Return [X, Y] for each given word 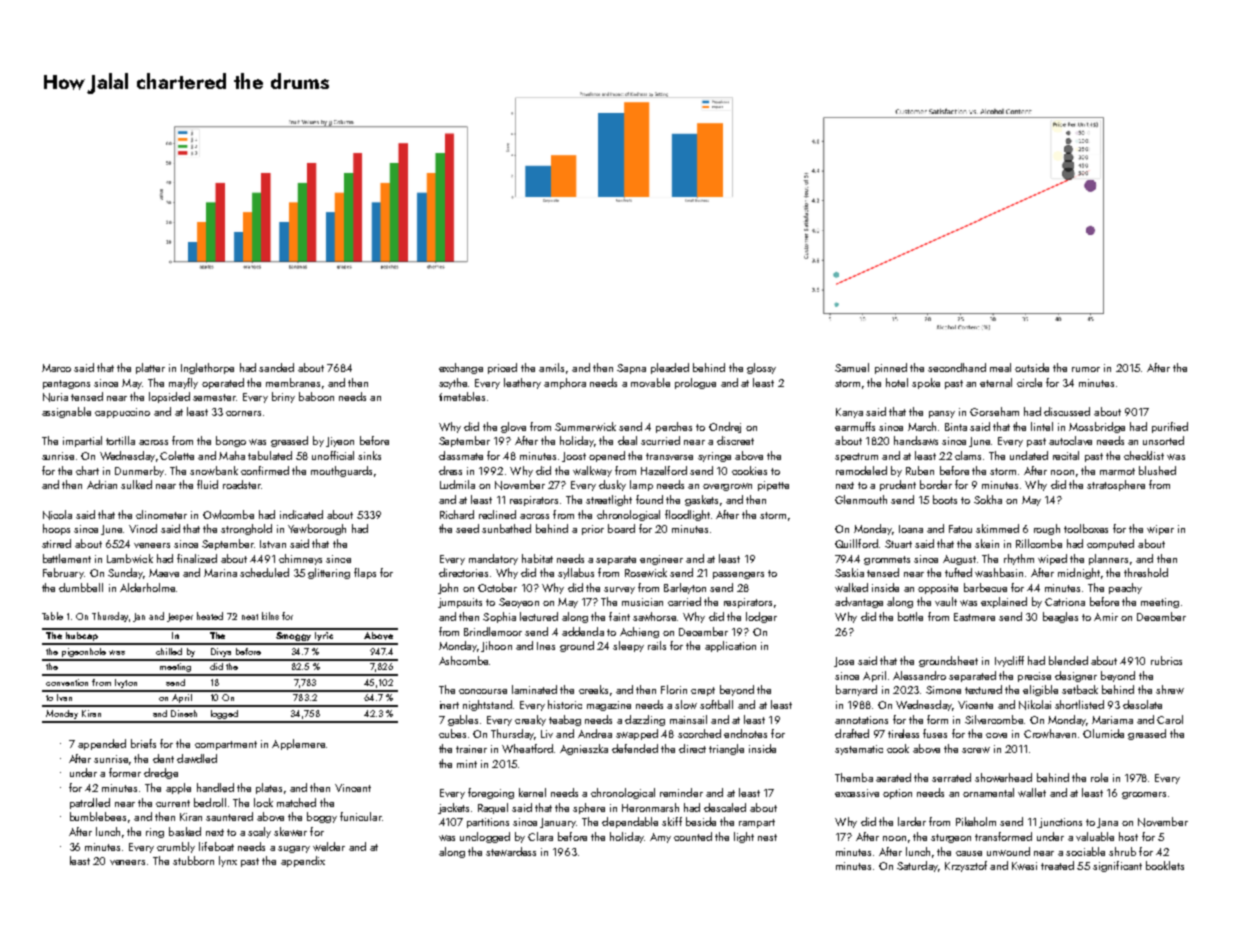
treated [1057, 865]
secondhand [957, 367]
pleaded [670, 368]
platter [150, 368]
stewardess [511, 851]
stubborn [193, 860]
